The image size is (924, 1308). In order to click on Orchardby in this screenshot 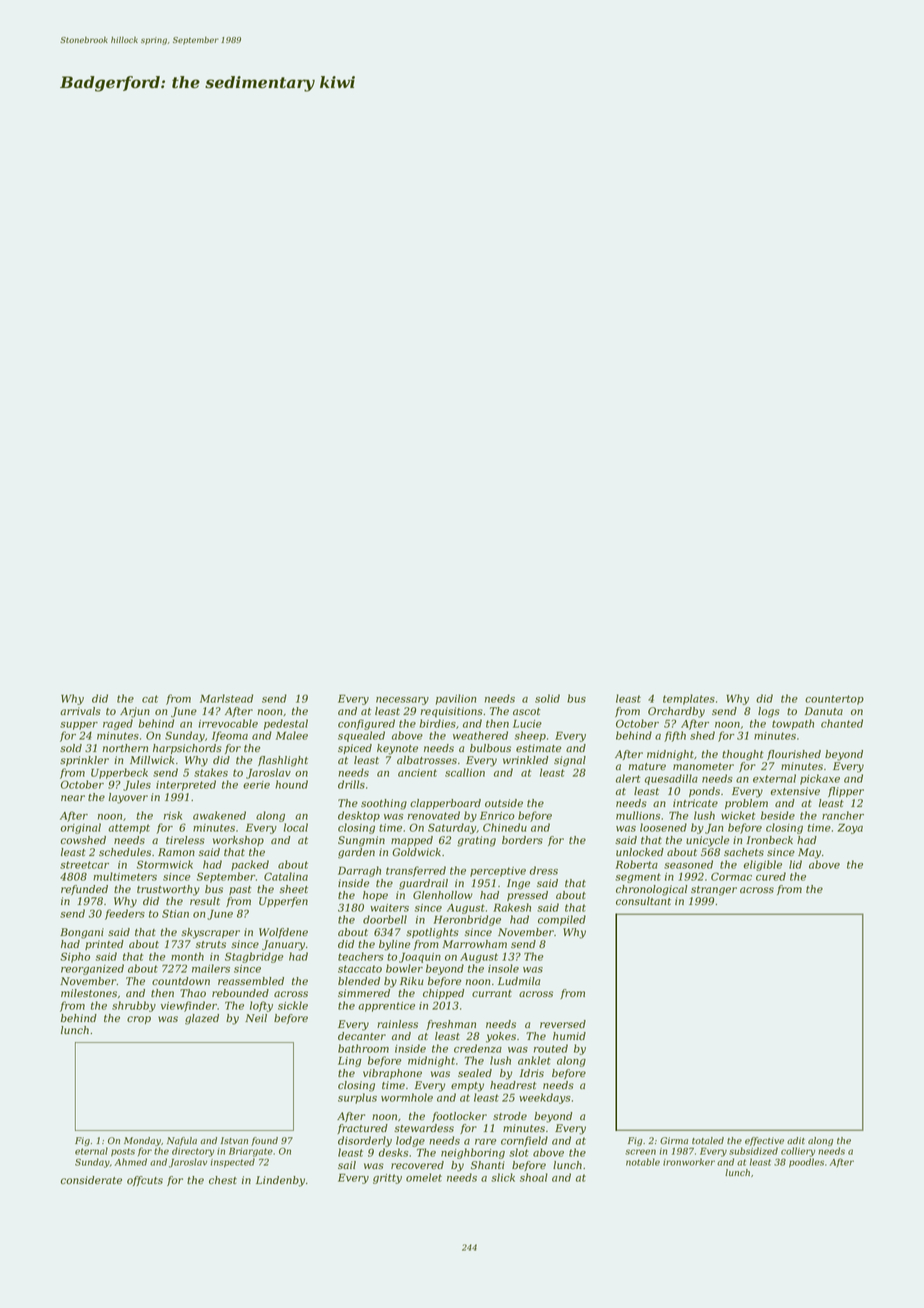, I will do `click(676, 712)`.
